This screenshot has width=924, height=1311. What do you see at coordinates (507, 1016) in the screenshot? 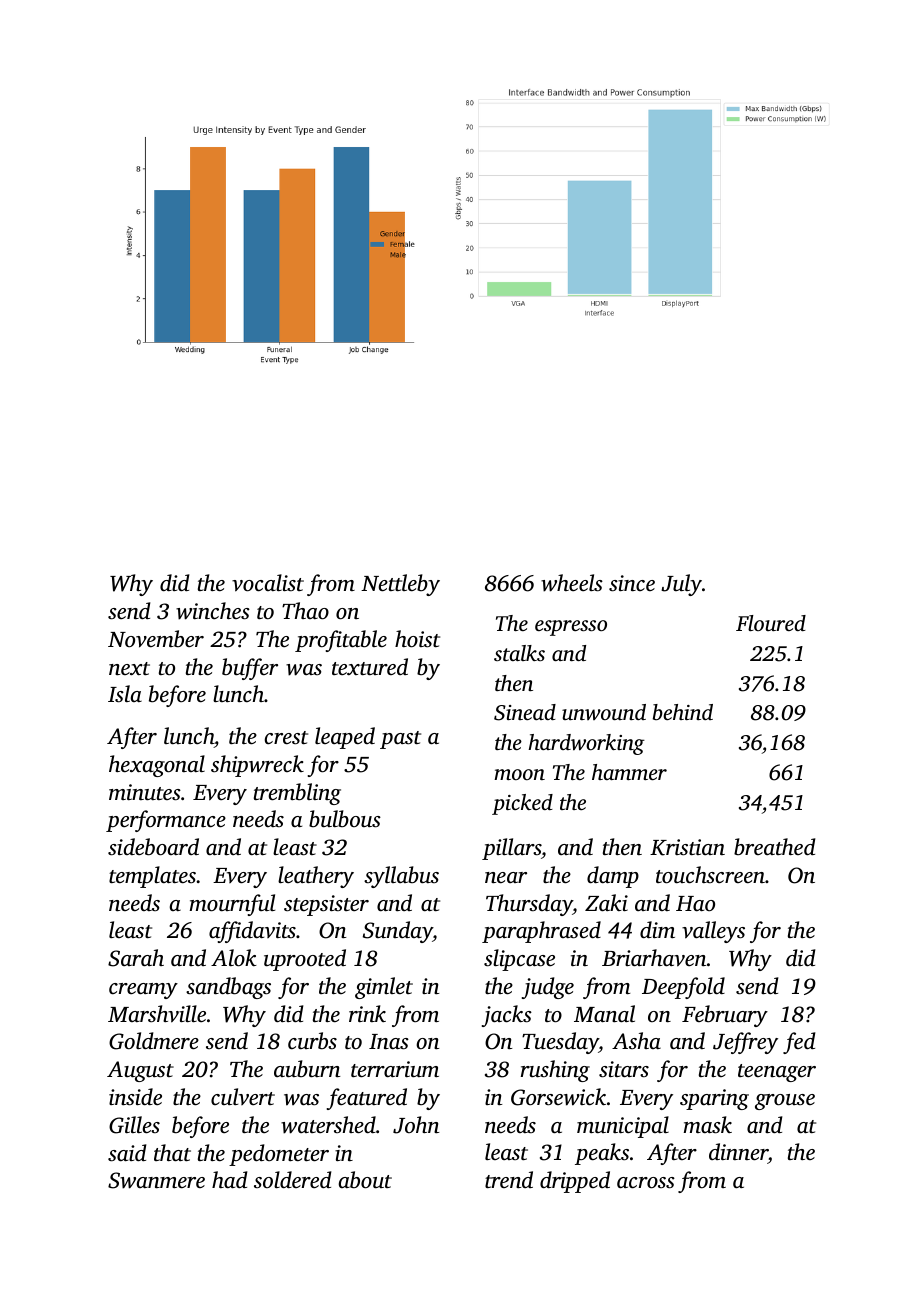
I see `jacks` at bounding box center [507, 1016].
